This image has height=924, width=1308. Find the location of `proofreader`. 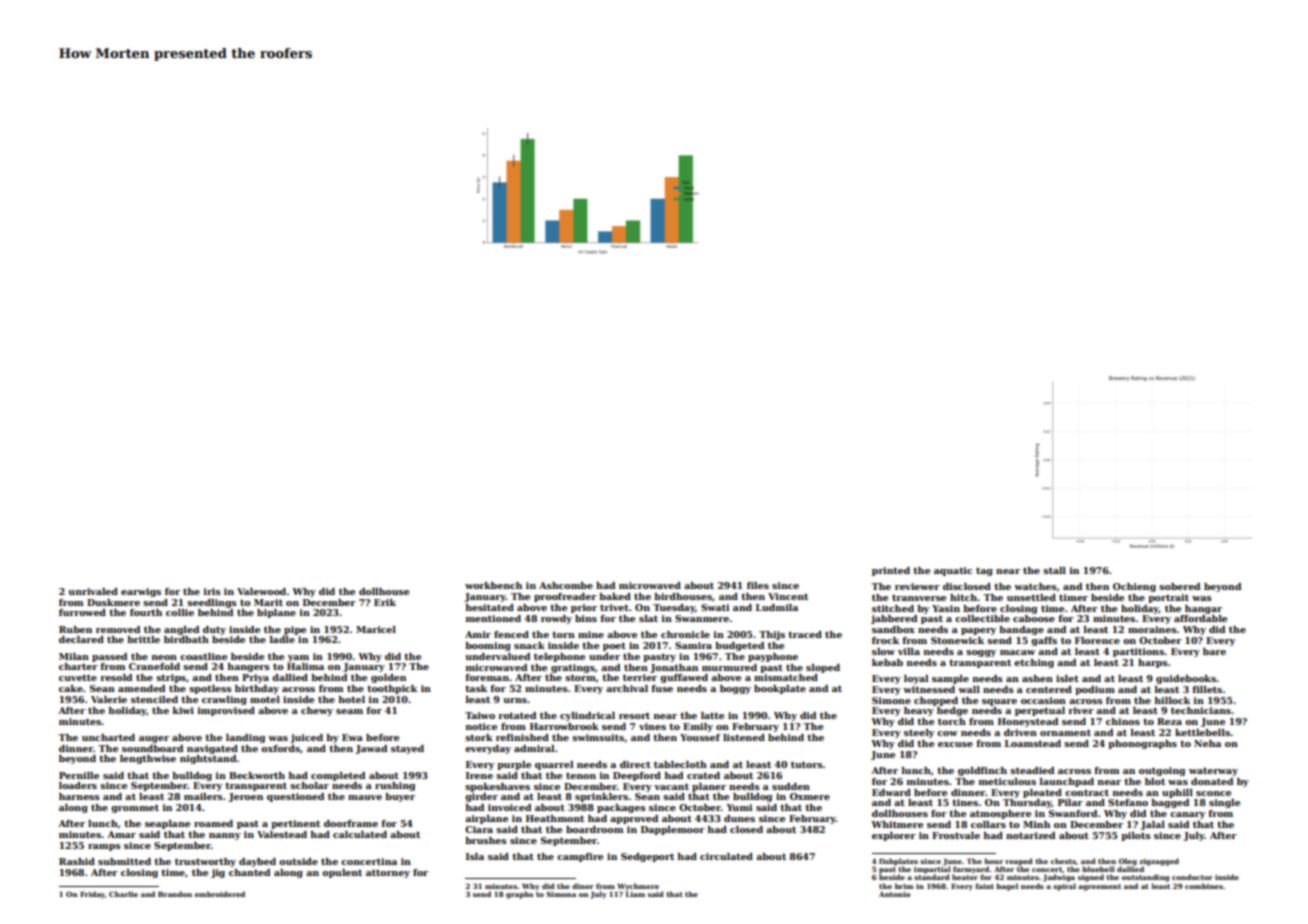

proofreader is located at coordinates (565, 597).
